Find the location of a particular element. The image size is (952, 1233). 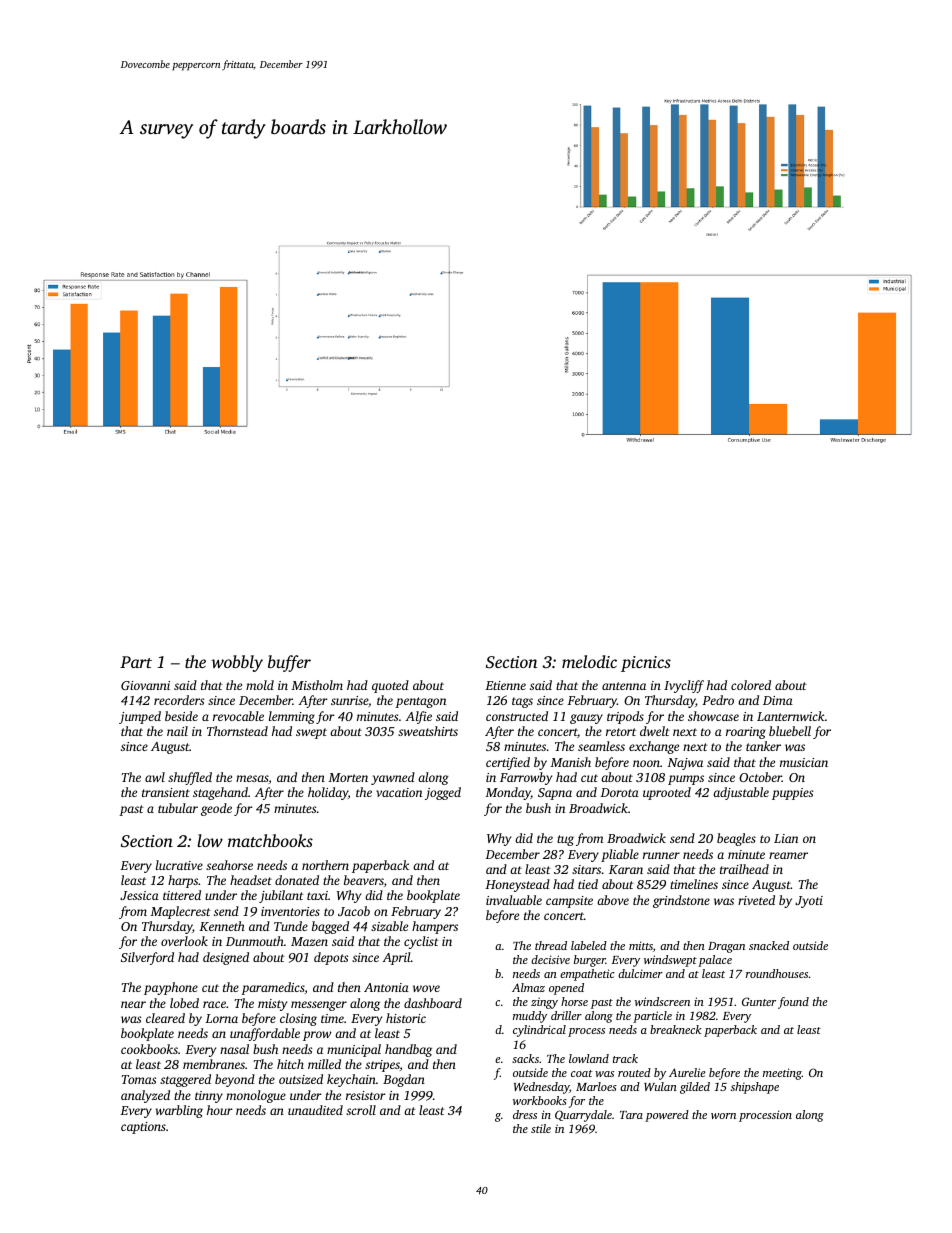

mitts is located at coordinates (641, 945).
